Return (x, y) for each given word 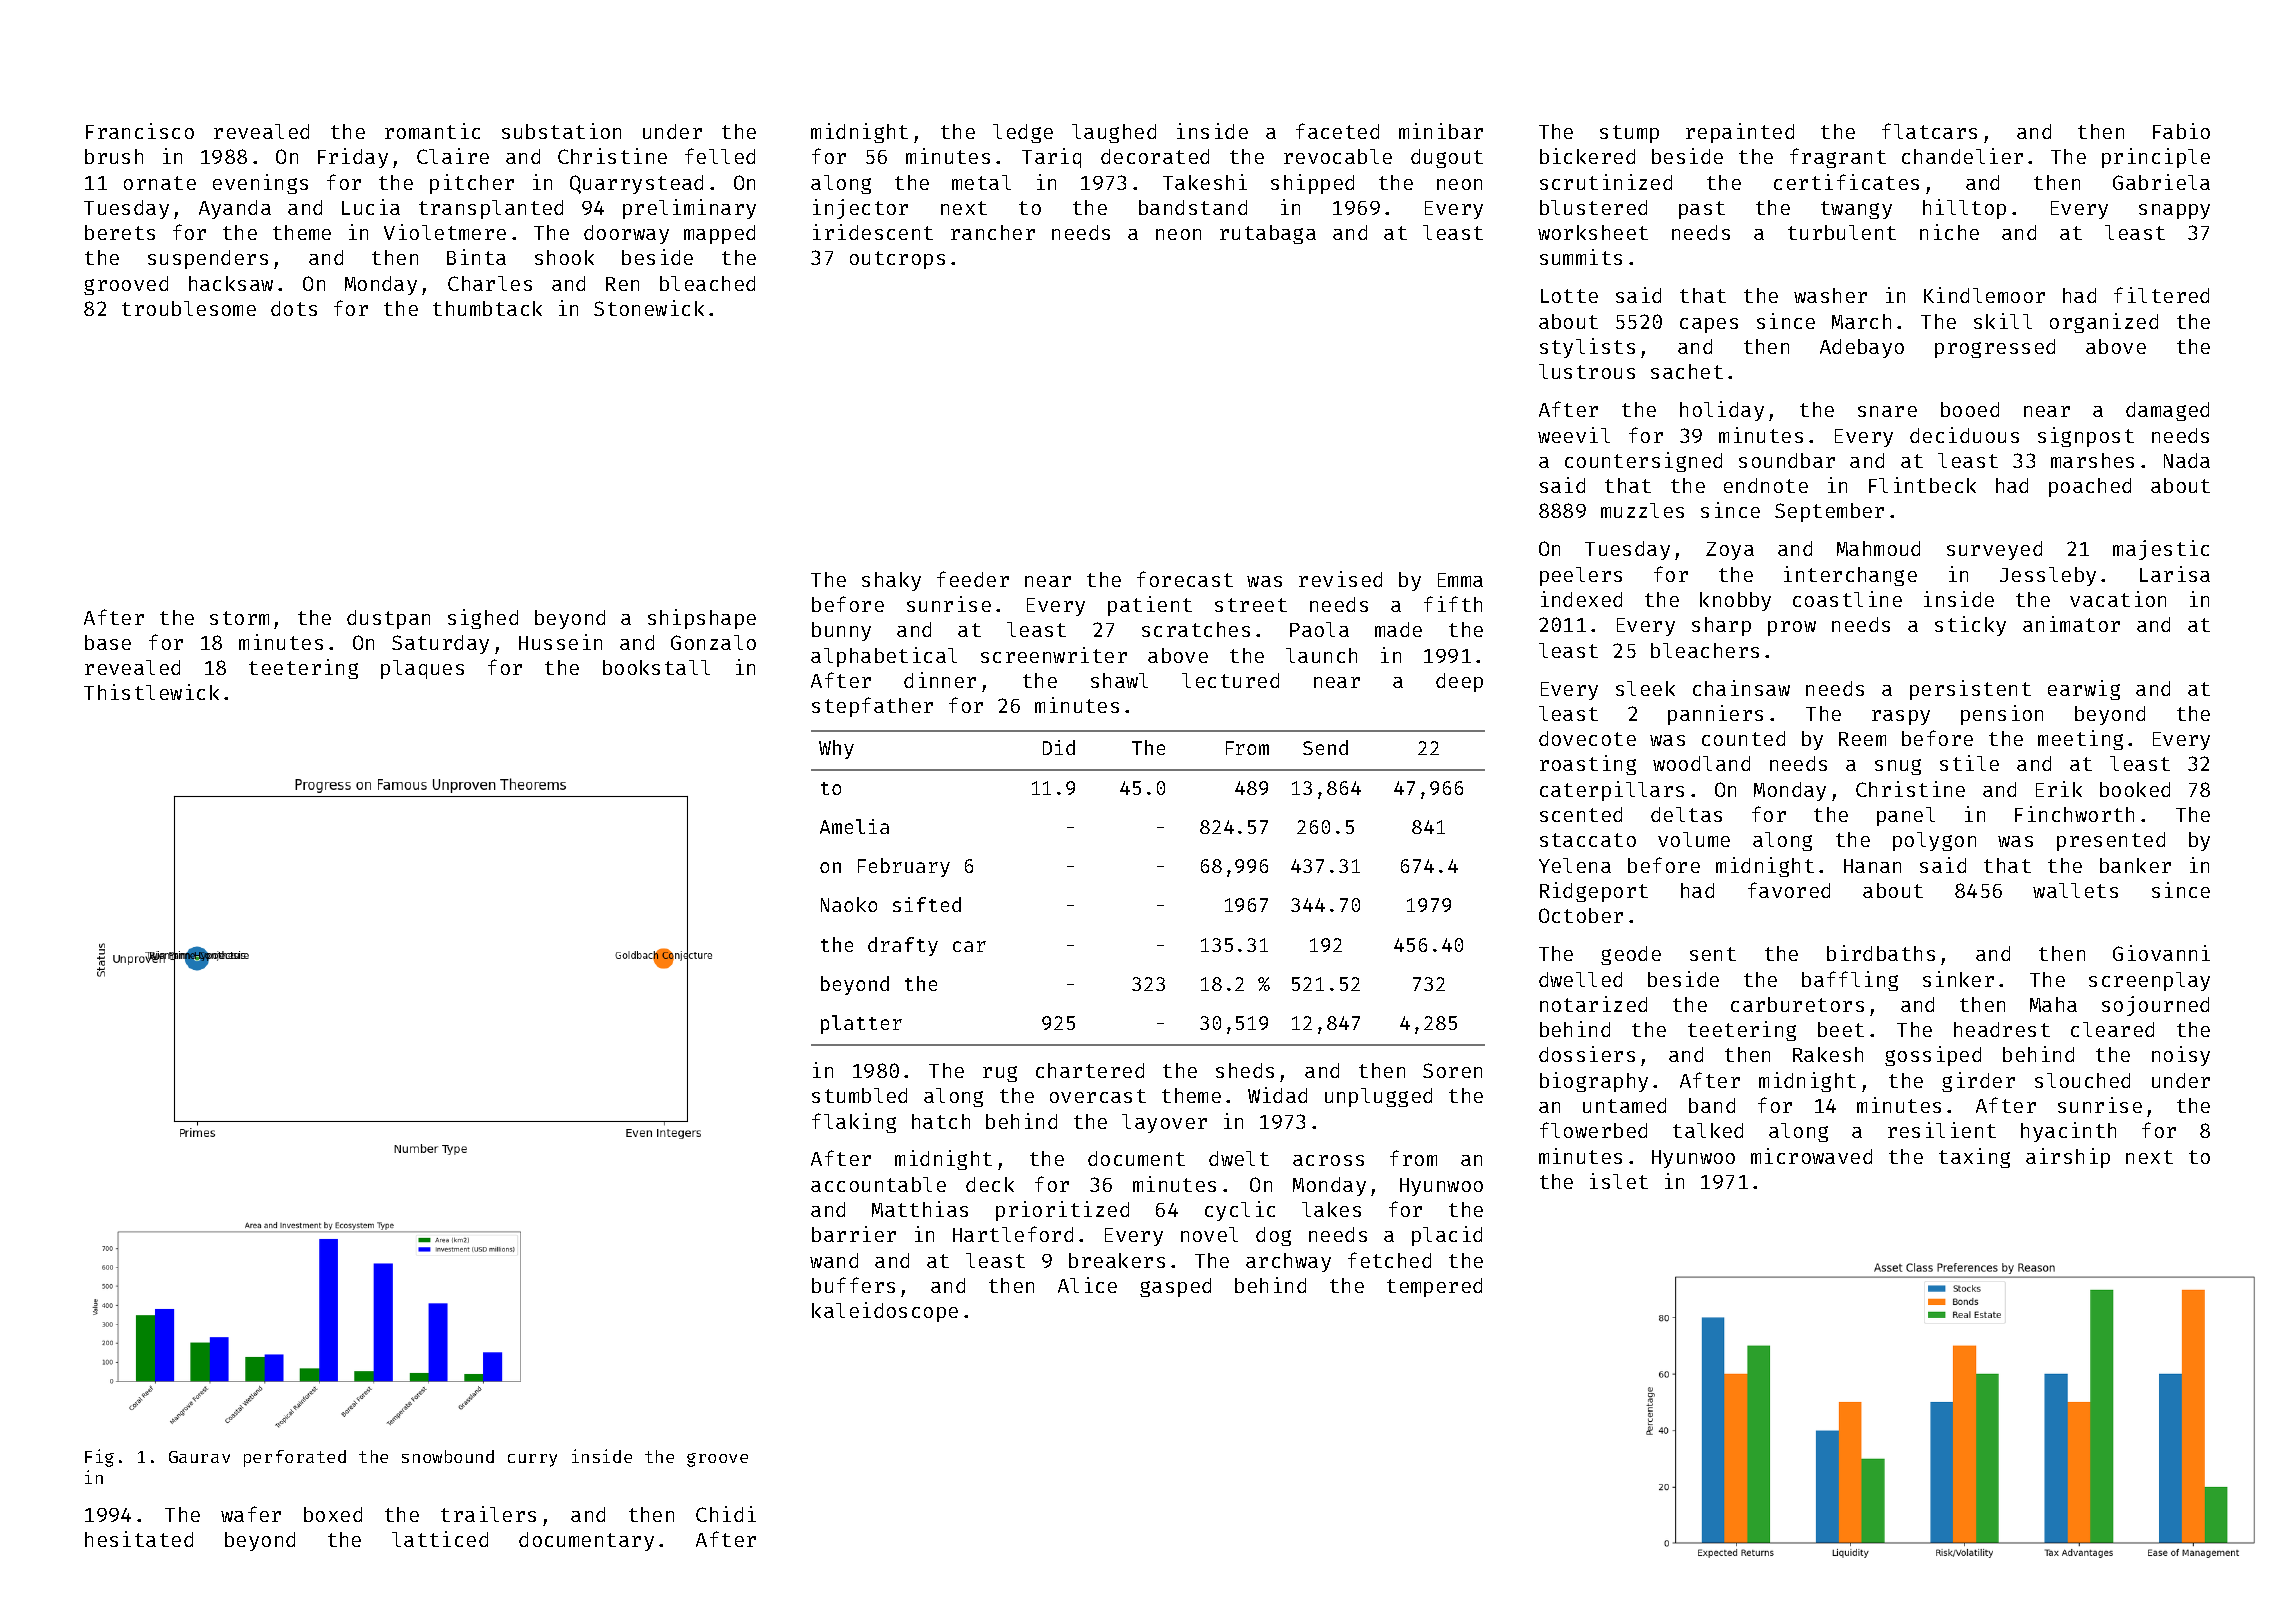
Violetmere (445, 232)
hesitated (139, 1539)
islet (1619, 1181)
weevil (1574, 435)
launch (1321, 655)
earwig (2084, 690)
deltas (1686, 814)
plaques (422, 669)
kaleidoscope (885, 1312)
